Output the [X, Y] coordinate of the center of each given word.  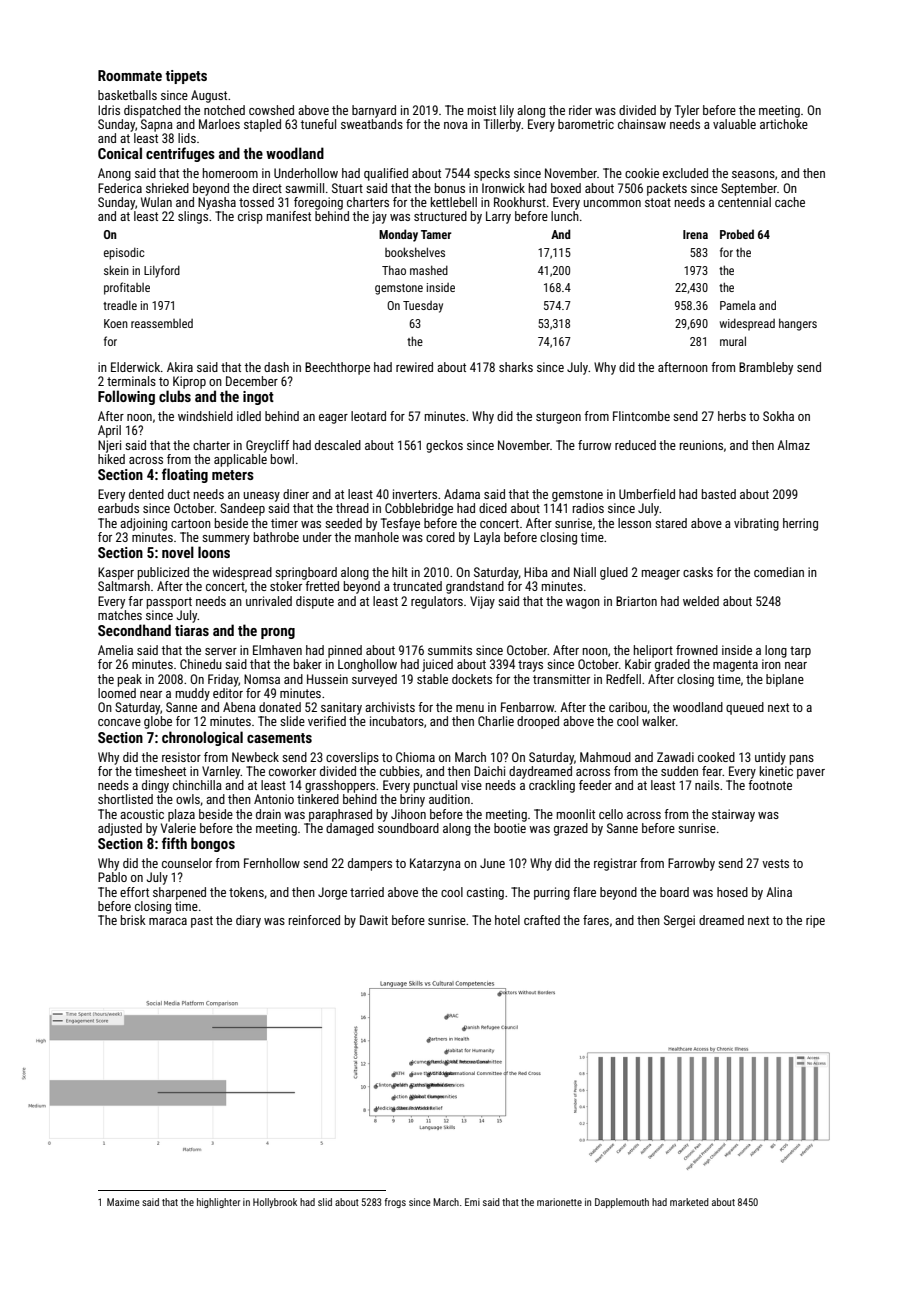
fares [596, 920]
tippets [186, 77]
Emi [472, 1202]
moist [482, 110]
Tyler [687, 111]
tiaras [192, 630]
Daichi [489, 771]
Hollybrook [275, 1203]
